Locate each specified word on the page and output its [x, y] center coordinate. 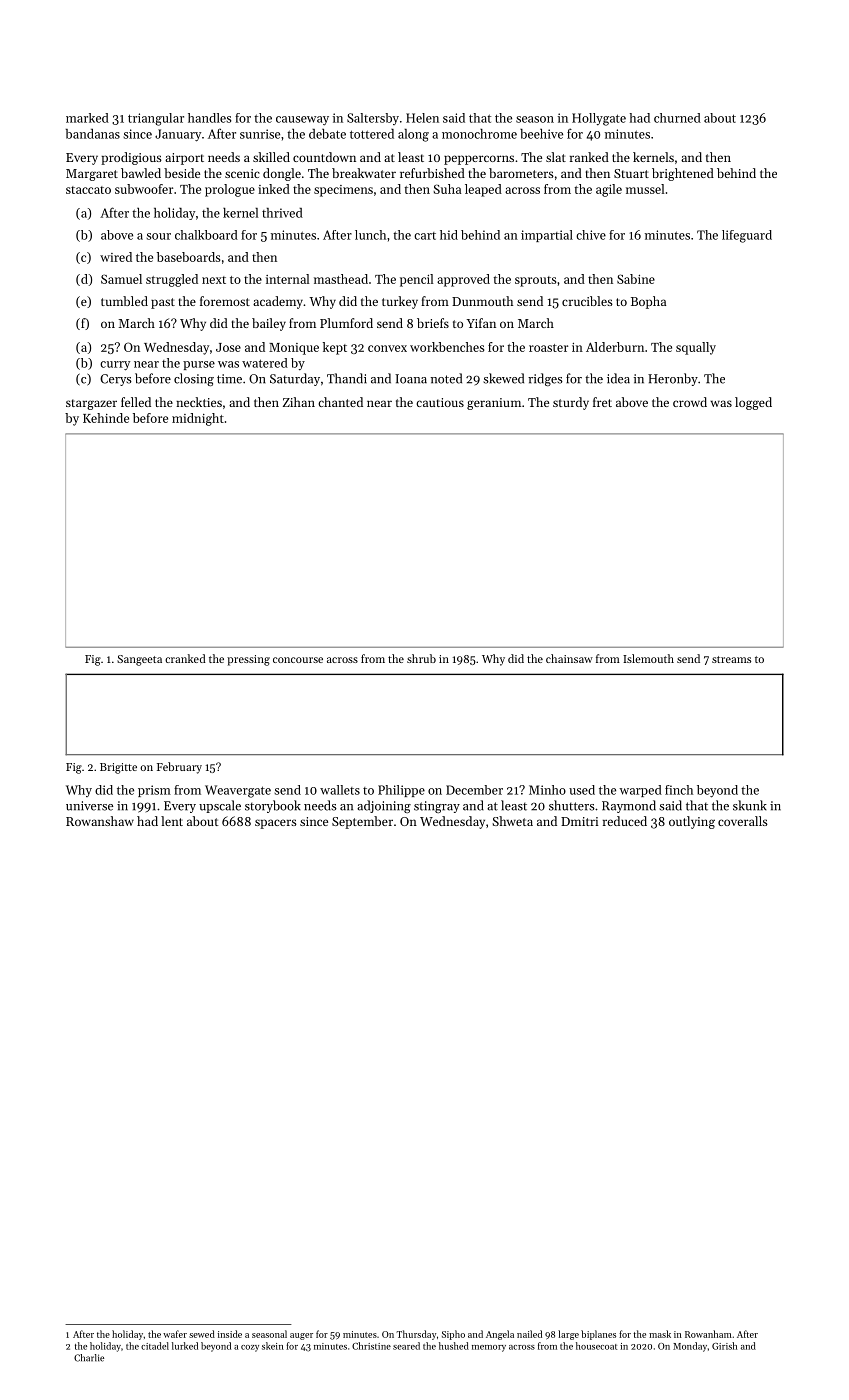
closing [194, 379]
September [362, 822]
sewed [202, 1334]
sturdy [571, 403]
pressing [248, 660]
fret [602, 402]
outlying [692, 822]
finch [679, 790]
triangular [156, 119]
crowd [690, 402]
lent [172, 821]
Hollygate [599, 119]
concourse [298, 660]
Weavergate [238, 791]
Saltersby [373, 119]
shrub [421, 658]
